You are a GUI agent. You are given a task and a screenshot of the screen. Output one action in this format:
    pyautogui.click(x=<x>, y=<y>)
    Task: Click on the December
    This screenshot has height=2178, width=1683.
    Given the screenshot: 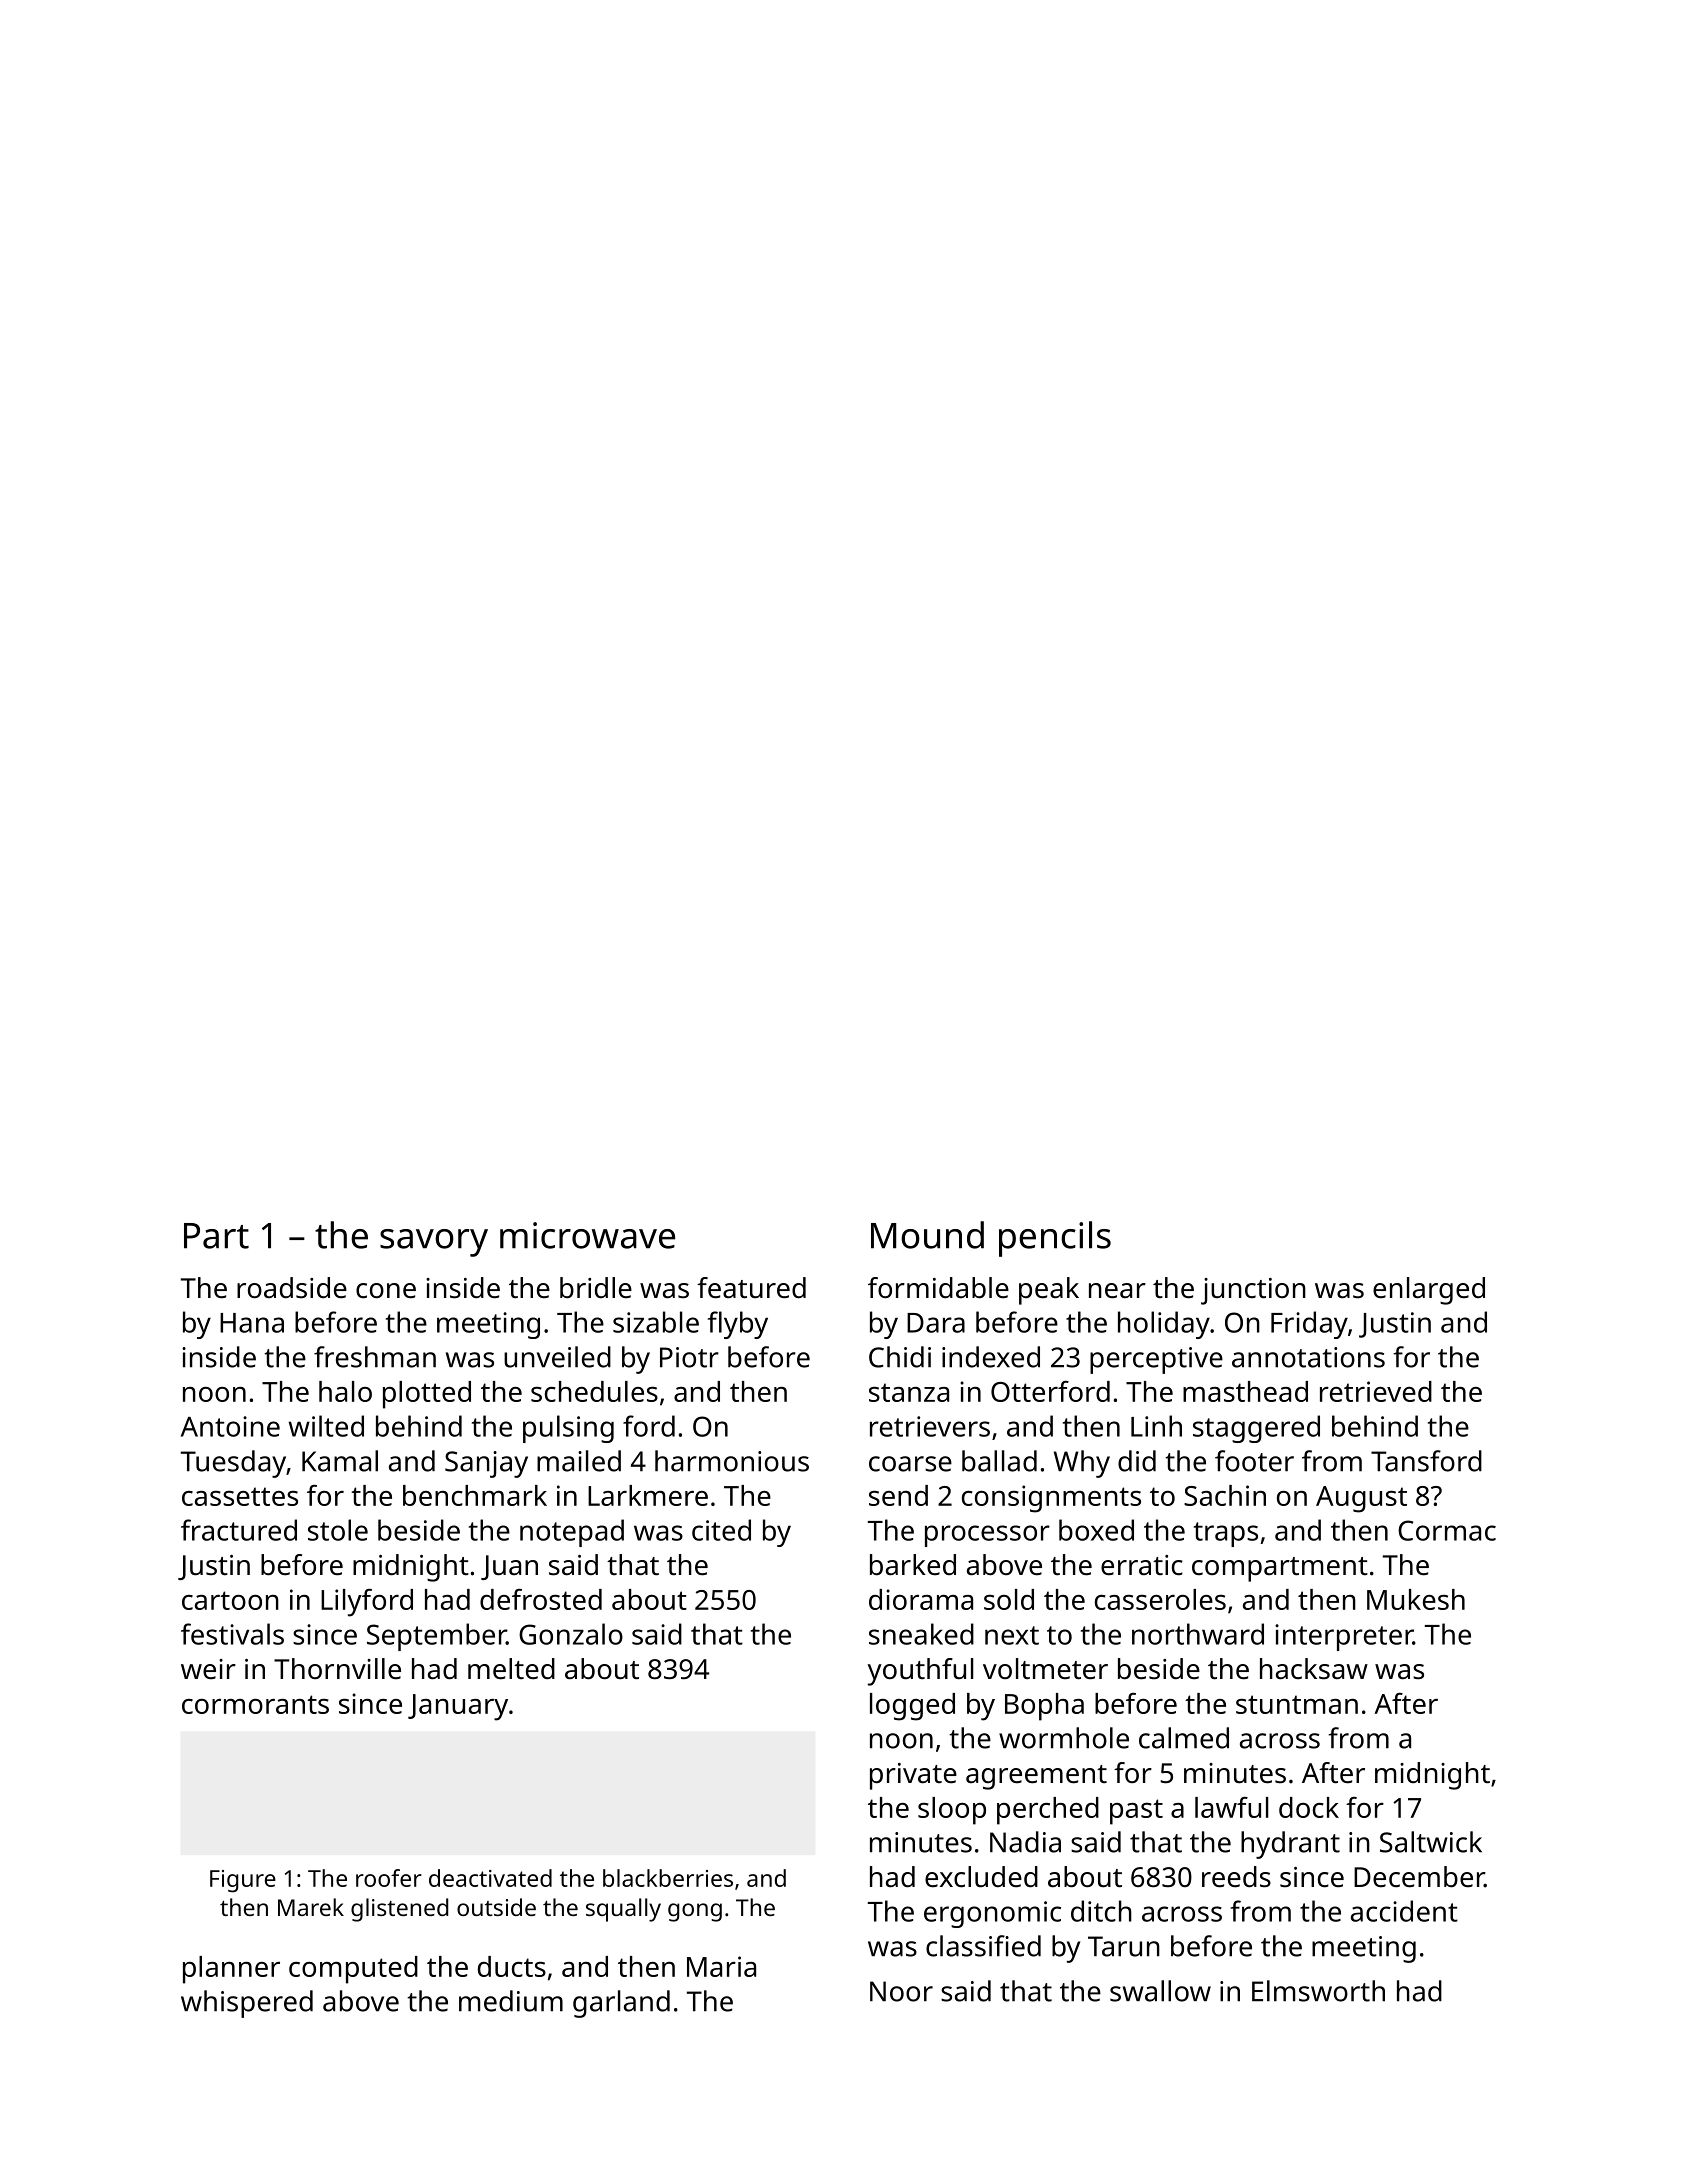 What is the action you would take?
    pyautogui.click(x=1419, y=1877)
